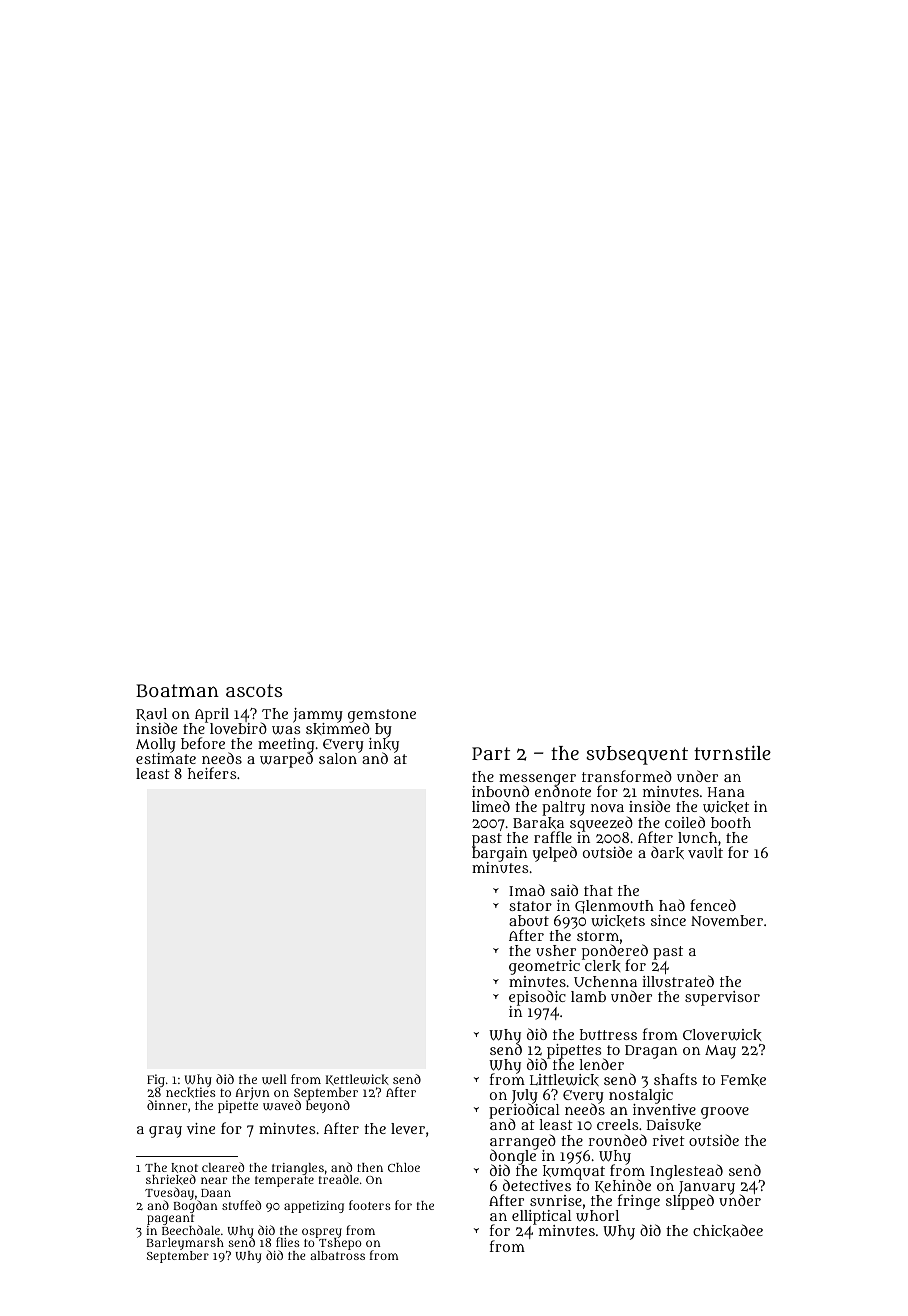 Image resolution: width=908 pixels, height=1316 pixels. I want to click on Boatman, so click(177, 690).
